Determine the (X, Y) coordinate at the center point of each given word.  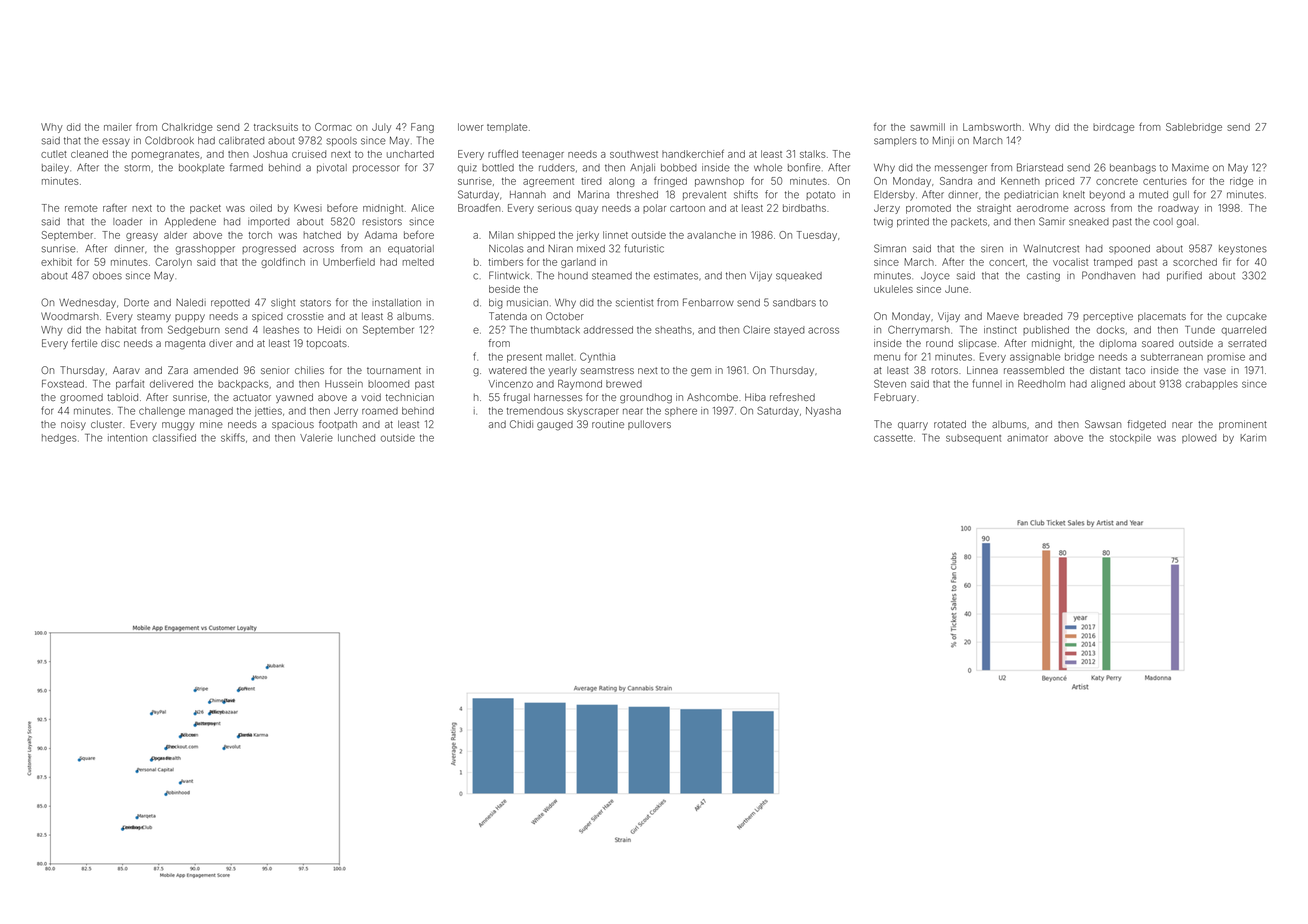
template (507, 128)
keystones (1243, 250)
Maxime (1190, 167)
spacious (293, 425)
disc (110, 343)
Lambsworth (992, 127)
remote (81, 208)
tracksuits (276, 127)
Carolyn (173, 263)
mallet (559, 357)
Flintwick (509, 275)
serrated (1247, 343)
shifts (746, 194)
